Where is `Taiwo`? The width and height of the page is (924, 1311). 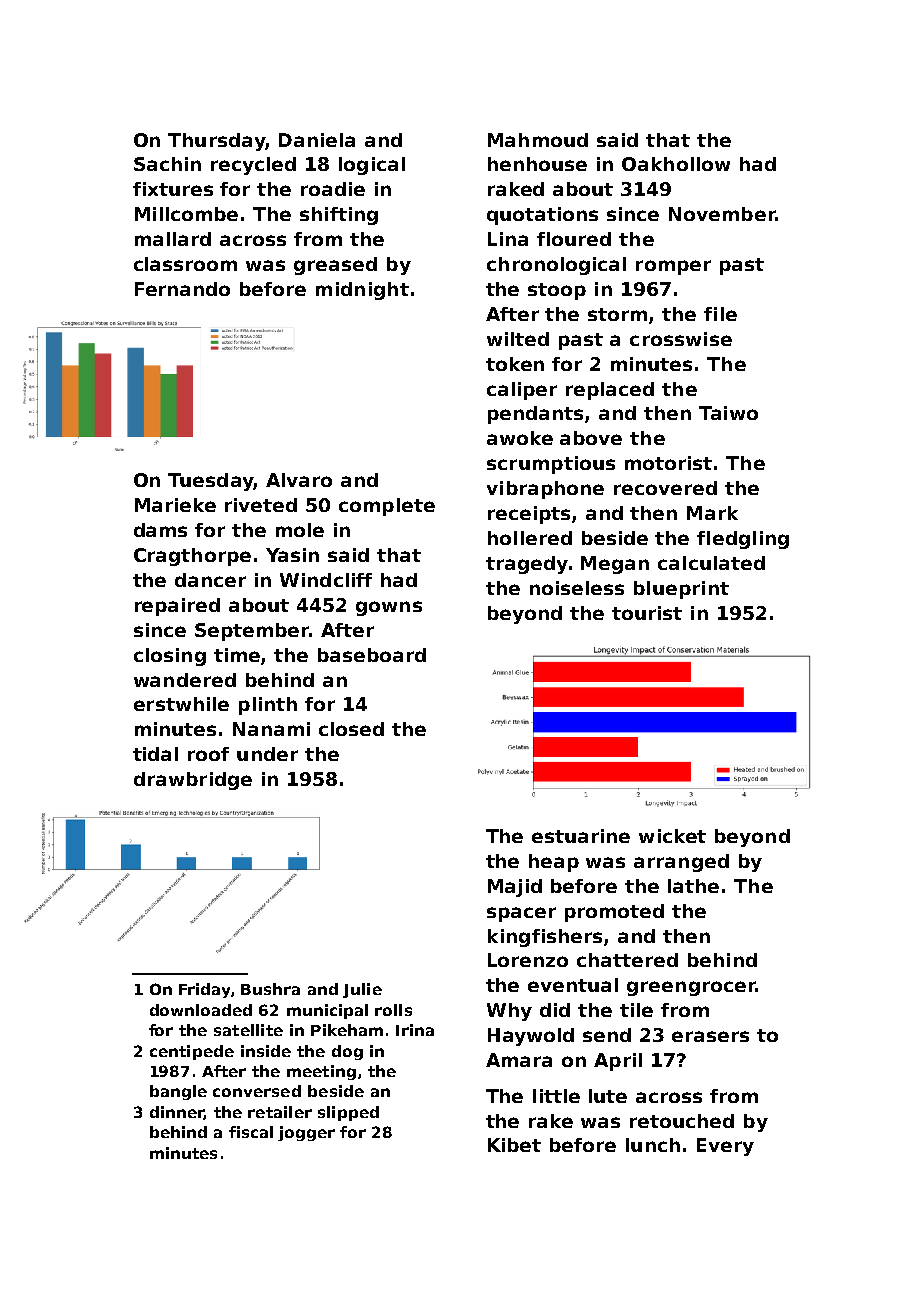
Taiwo is located at coordinates (728, 413).
